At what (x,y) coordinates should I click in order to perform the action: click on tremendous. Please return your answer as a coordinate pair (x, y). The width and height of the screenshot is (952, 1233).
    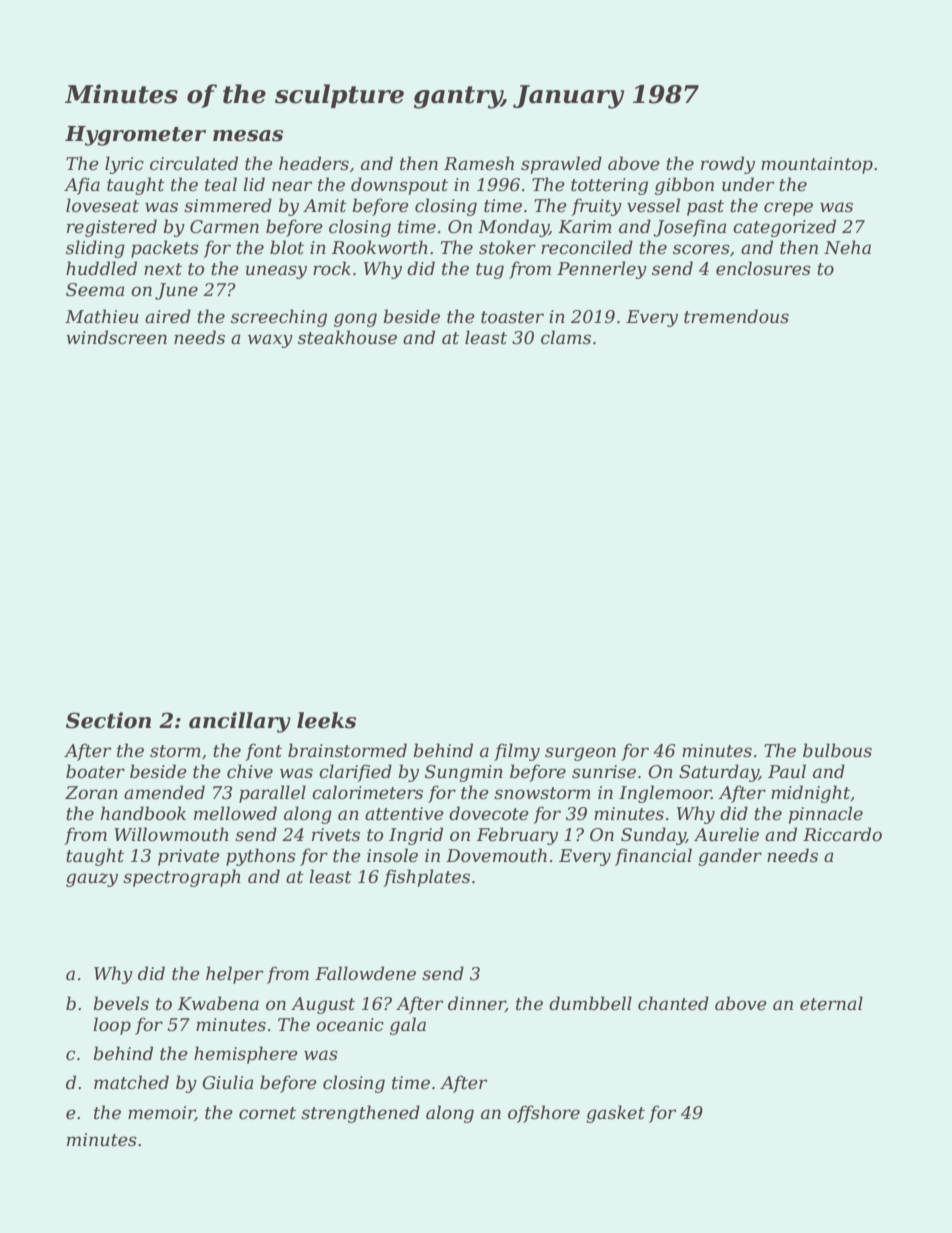
    Looking at the image, I should click on (736, 316).
